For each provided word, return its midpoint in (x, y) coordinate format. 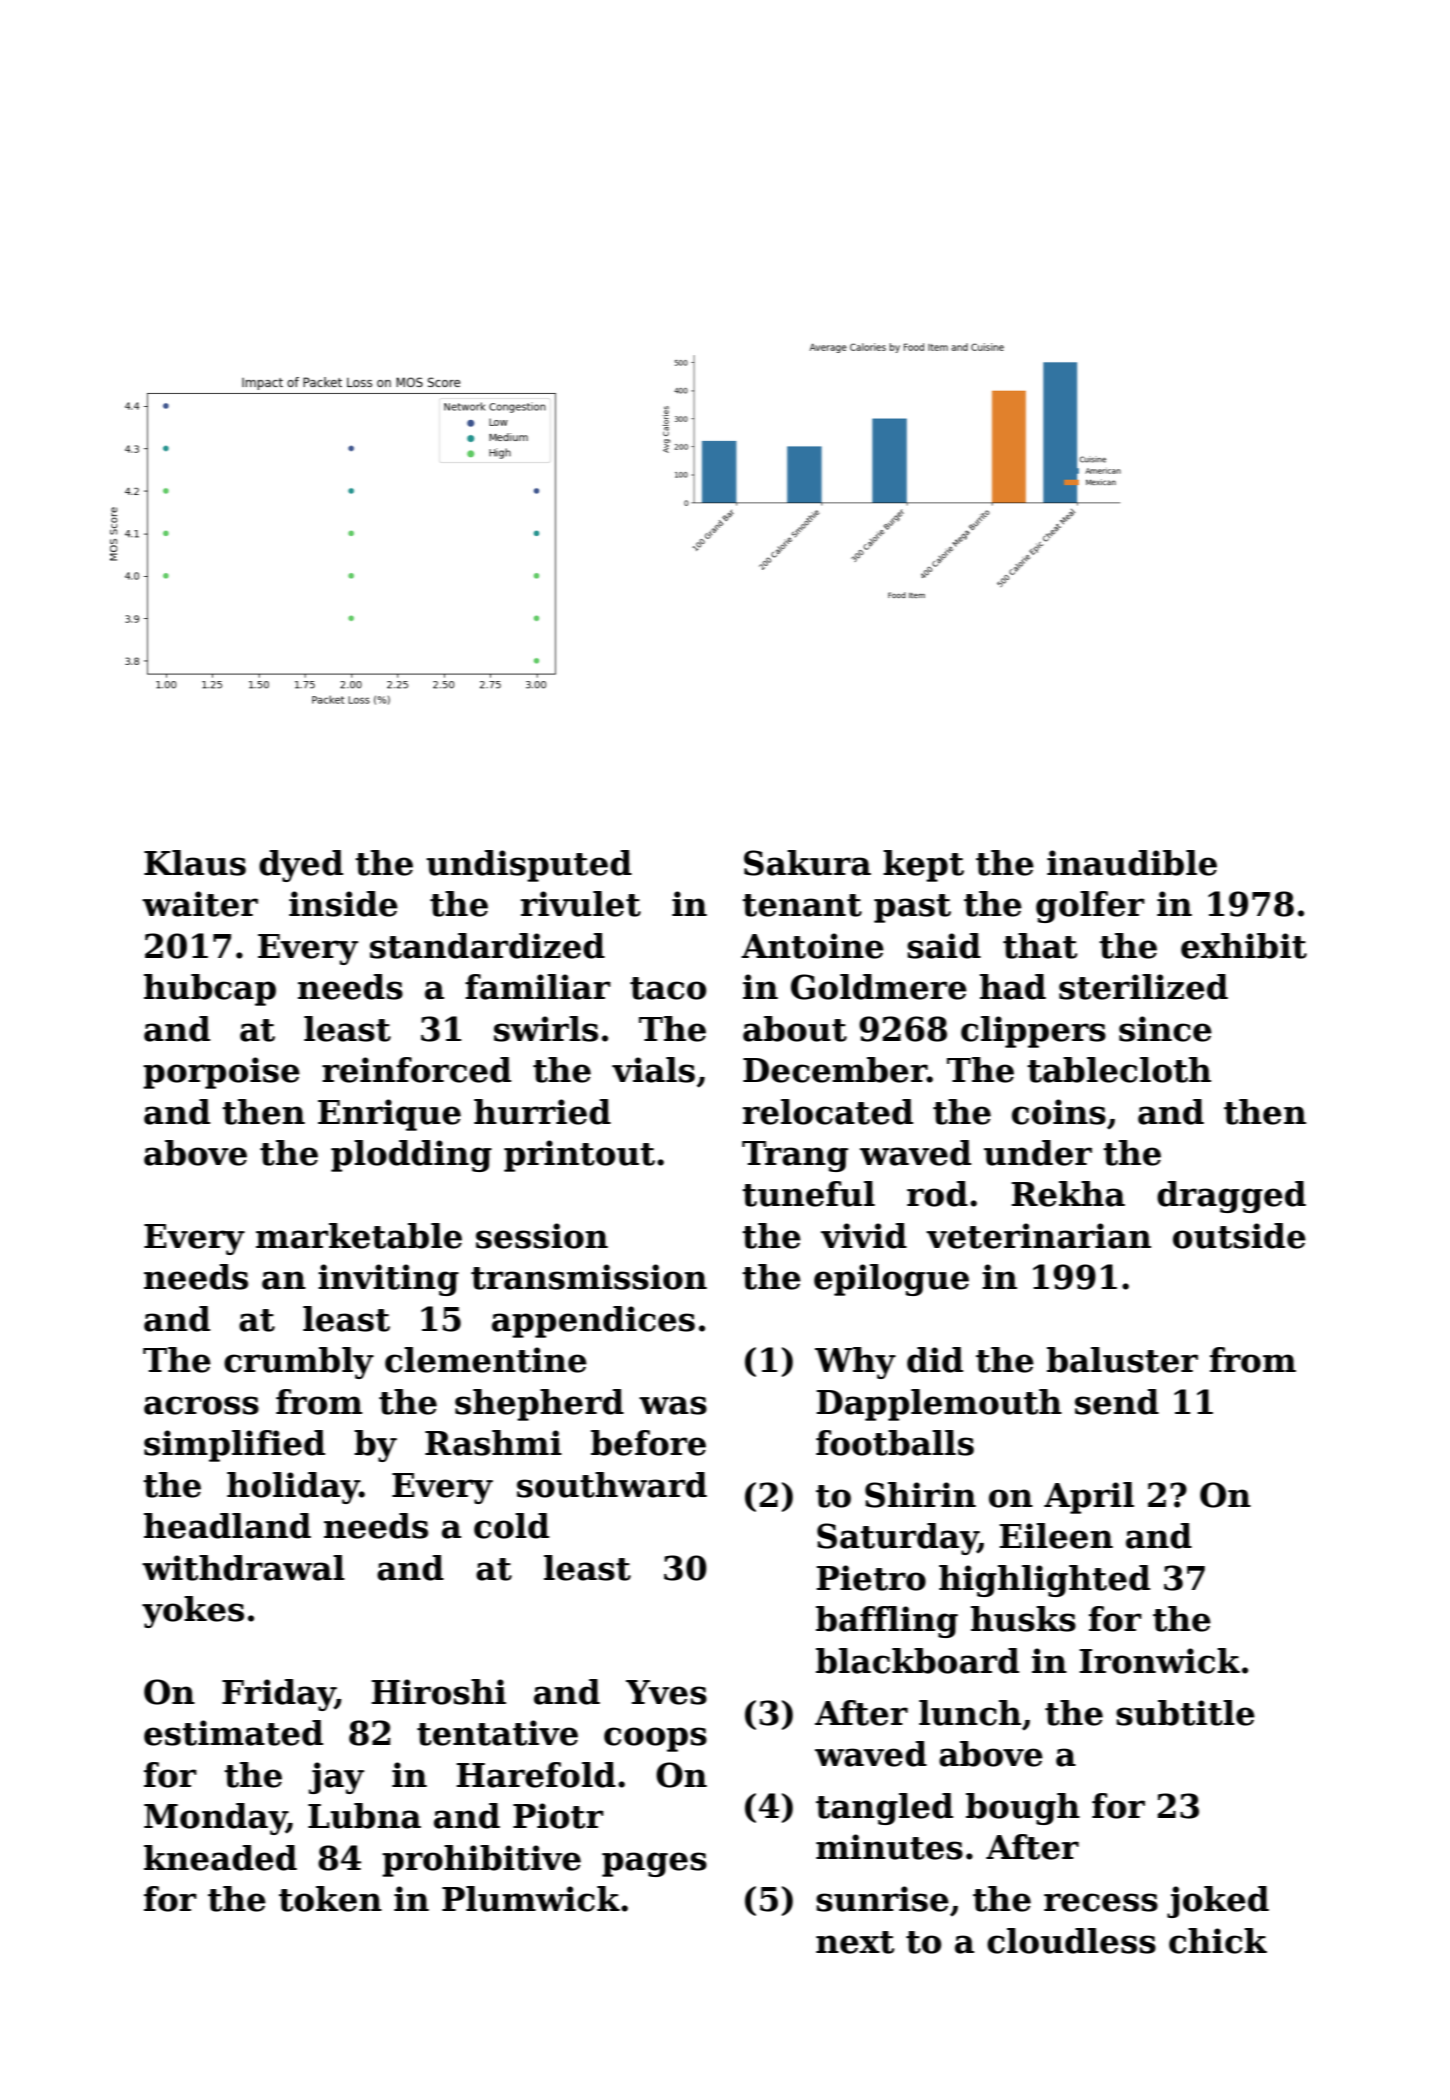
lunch (970, 1713)
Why (855, 1363)
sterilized (1143, 987)
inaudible (1132, 863)
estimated (233, 1733)
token (330, 1899)
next (855, 1942)
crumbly (299, 1363)
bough (1023, 1809)
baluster (1122, 1360)
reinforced (416, 1070)
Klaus (195, 863)
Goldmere (879, 987)
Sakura (807, 863)
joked (1218, 1902)
